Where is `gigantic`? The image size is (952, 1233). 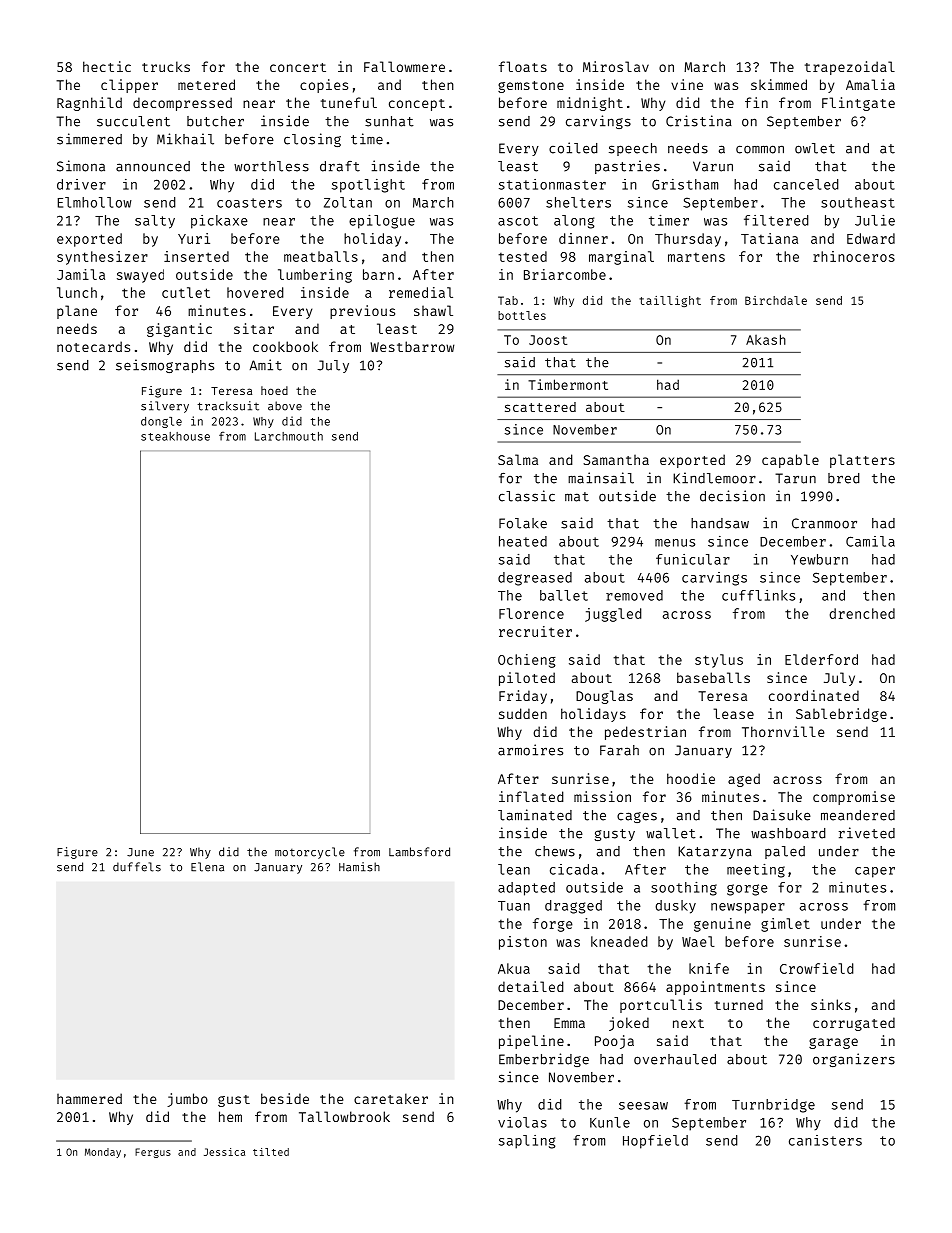 gigantic is located at coordinates (179, 330).
